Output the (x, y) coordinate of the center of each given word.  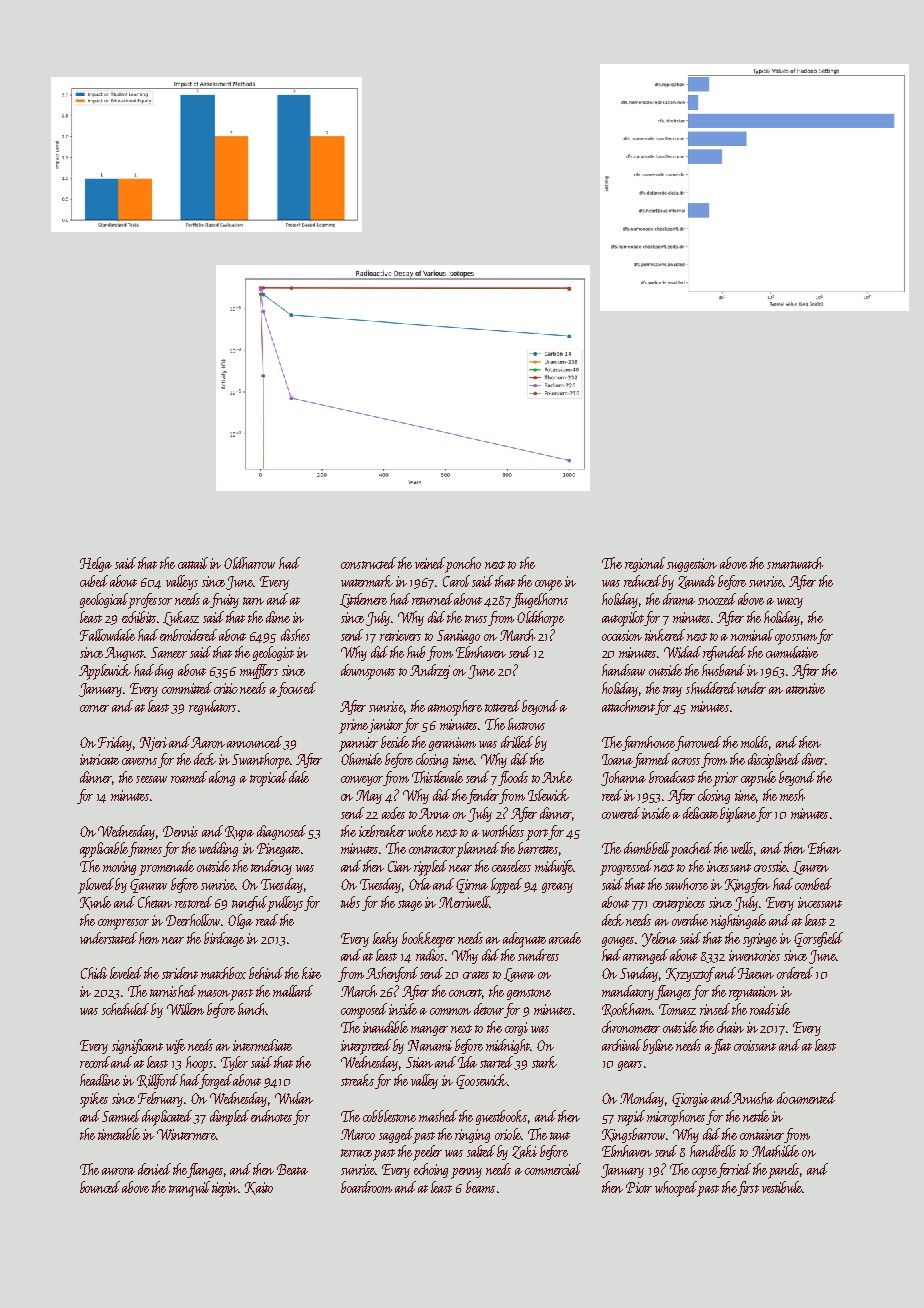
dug (164, 671)
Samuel (121, 1116)
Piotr (639, 1187)
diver (813, 759)
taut (560, 1136)
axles (393, 813)
